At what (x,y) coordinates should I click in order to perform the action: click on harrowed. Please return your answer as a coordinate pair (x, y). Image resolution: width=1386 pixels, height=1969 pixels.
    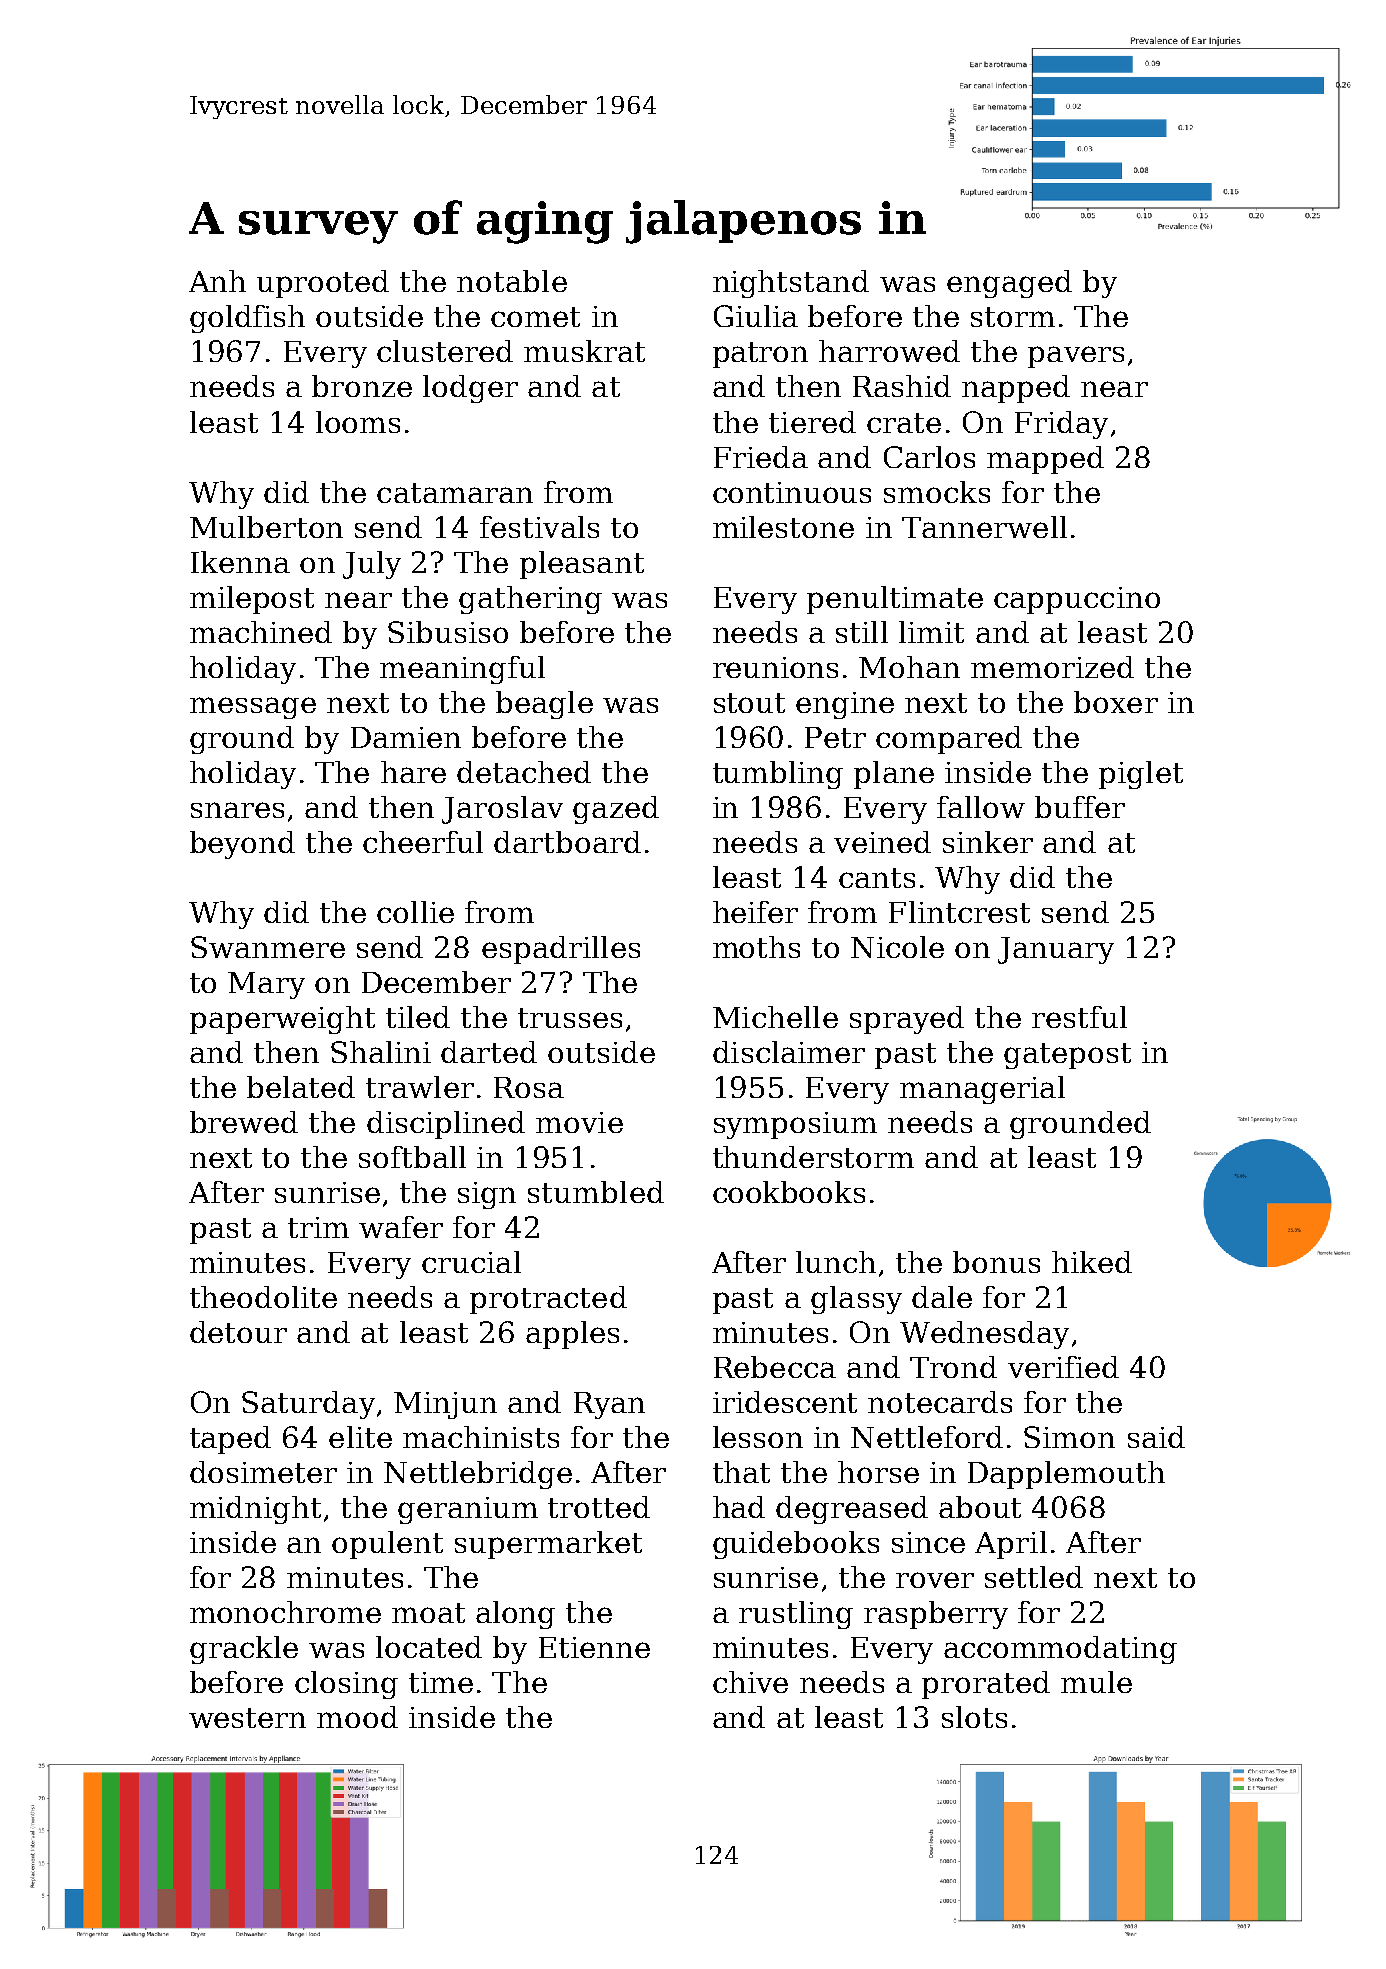
    Looking at the image, I should click on (889, 351).
